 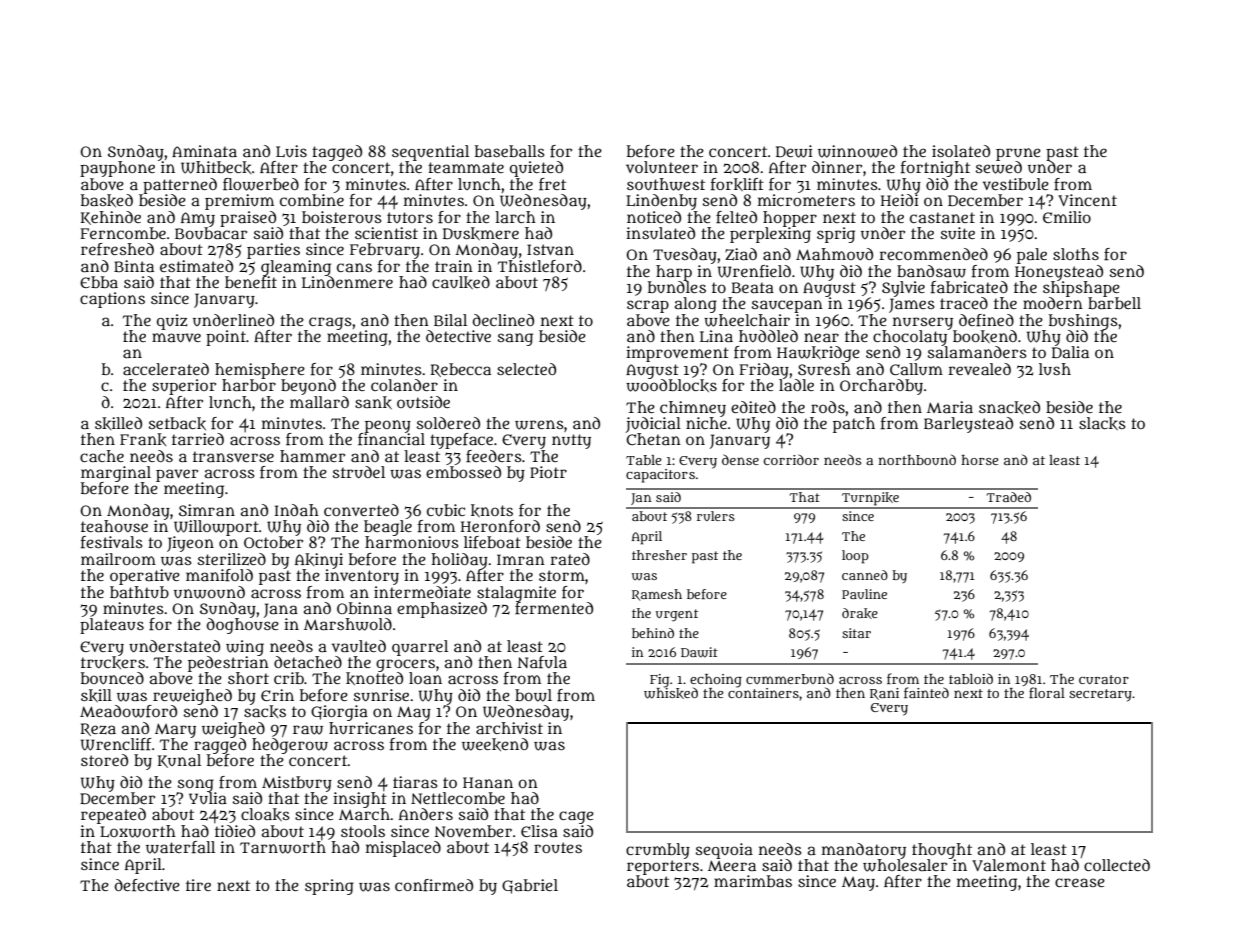 What do you see at coordinates (980, 460) in the screenshot?
I see `horse` at bounding box center [980, 460].
